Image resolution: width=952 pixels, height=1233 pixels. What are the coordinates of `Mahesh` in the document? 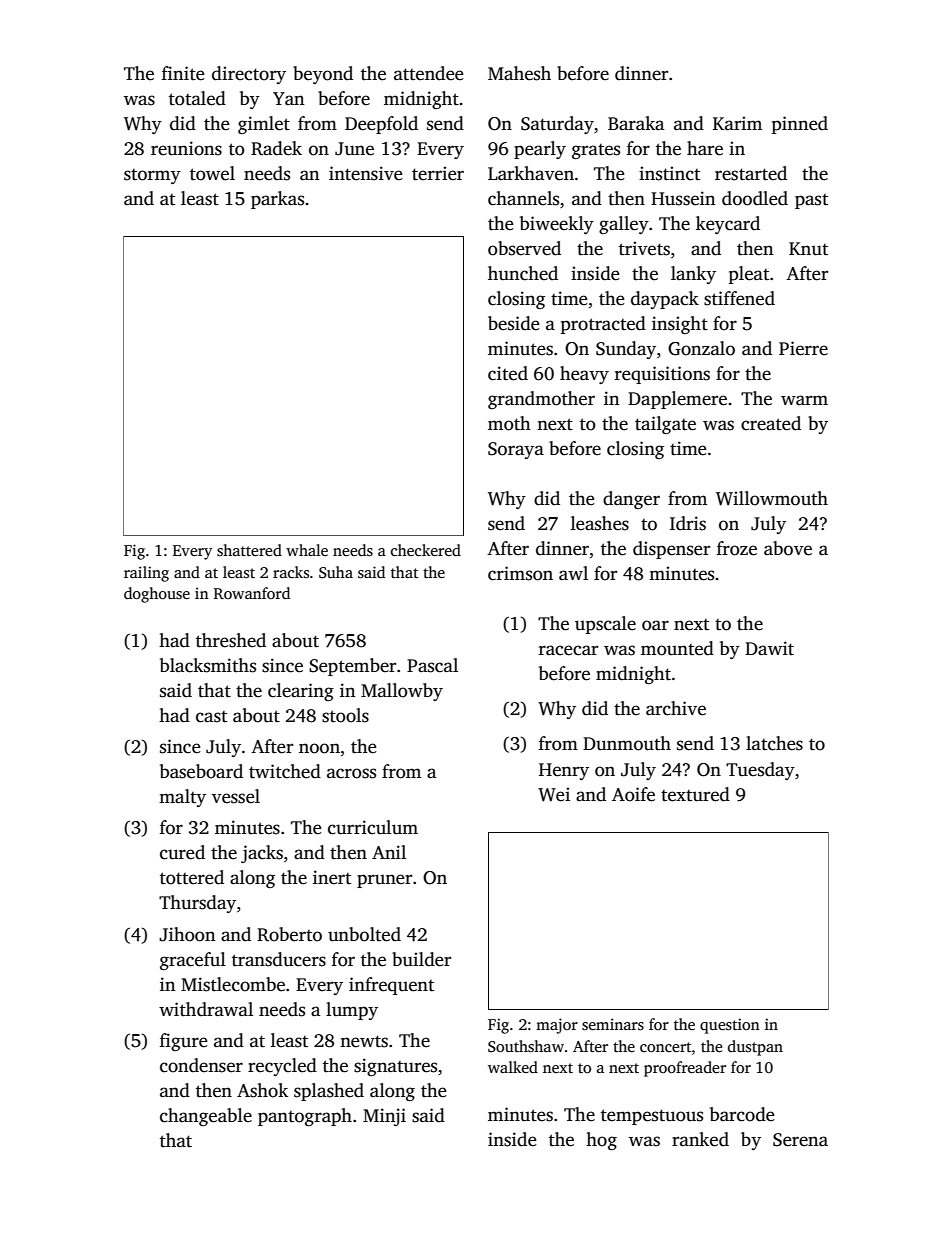 It's located at (519, 73).
